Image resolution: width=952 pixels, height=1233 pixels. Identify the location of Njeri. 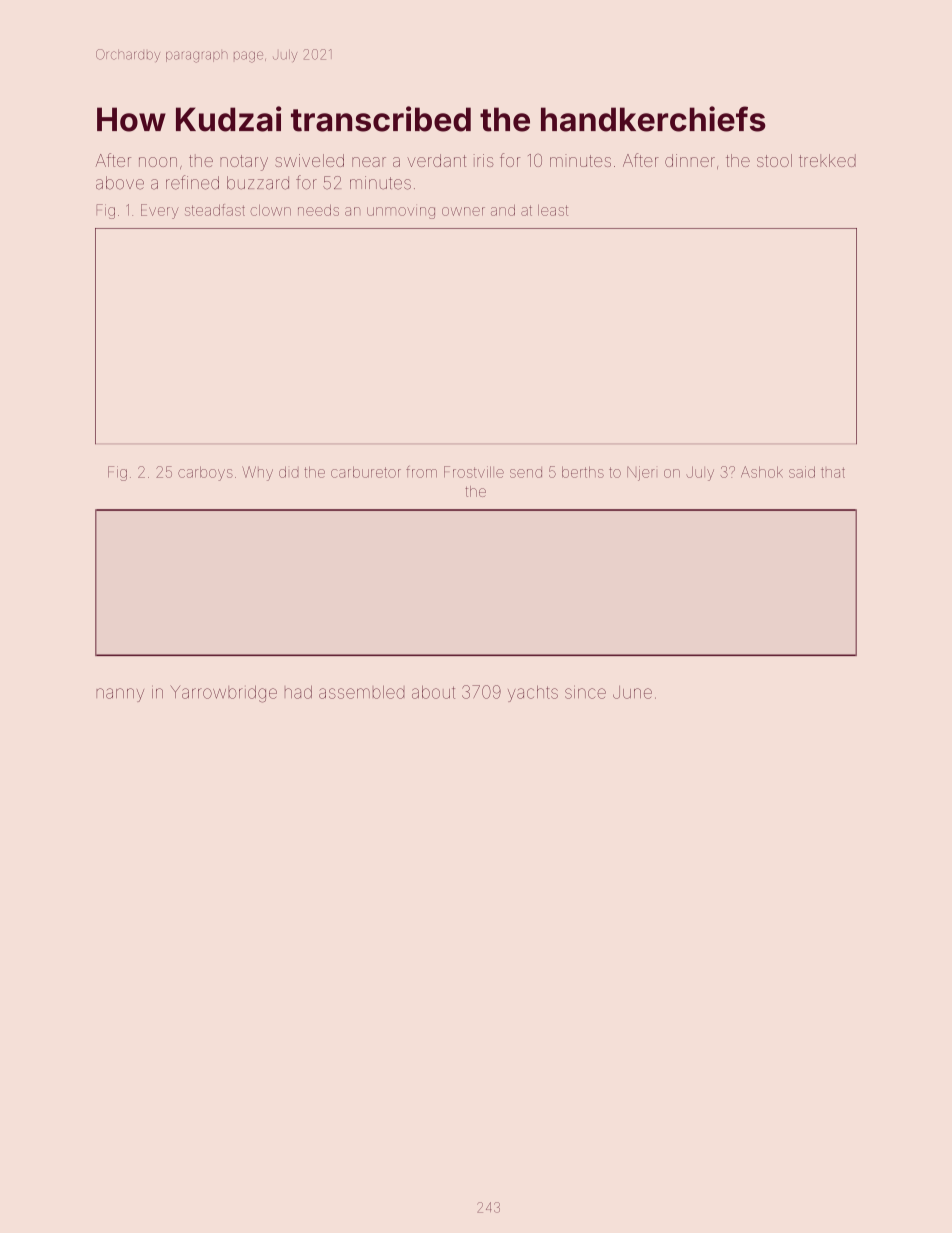
(641, 473).
